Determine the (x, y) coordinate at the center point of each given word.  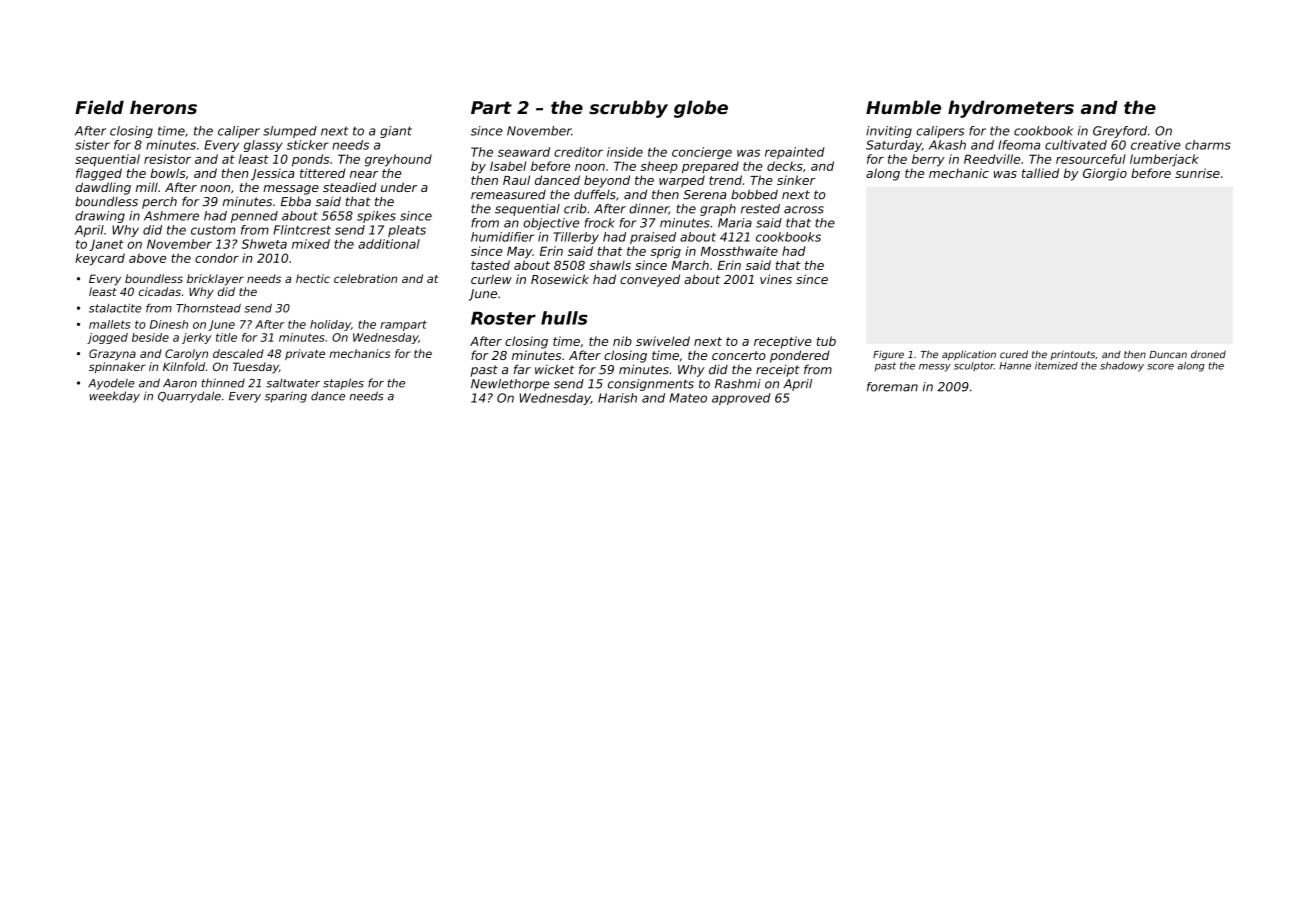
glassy (263, 146)
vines (776, 279)
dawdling (103, 188)
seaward (524, 152)
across (804, 210)
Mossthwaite (739, 251)
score (1160, 367)
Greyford (1120, 132)
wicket (555, 370)
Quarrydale (189, 397)
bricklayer (215, 280)
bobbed (754, 194)
